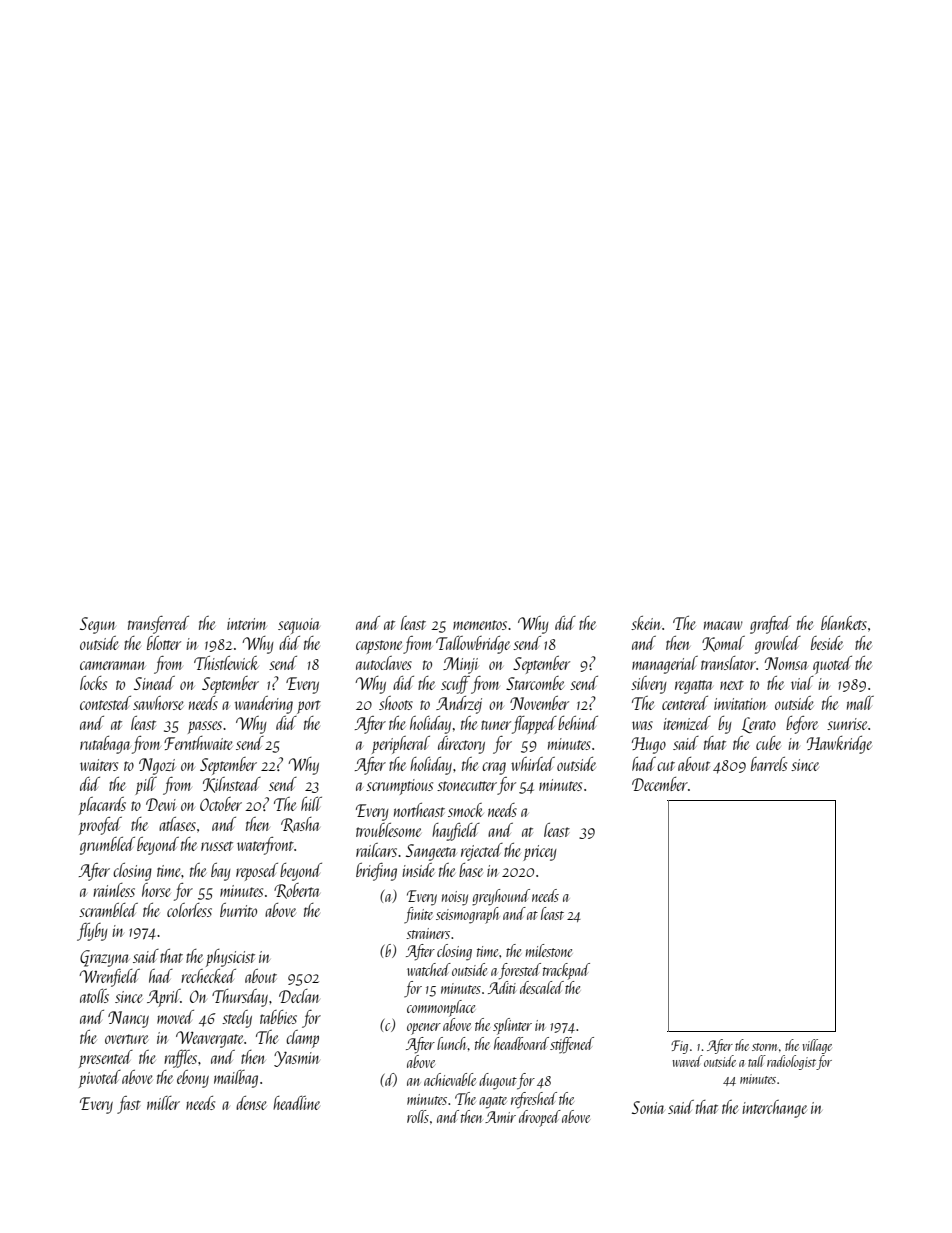 This screenshot has height=1233, width=952. What do you see at coordinates (300, 825) in the screenshot?
I see `Rasha` at bounding box center [300, 825].
